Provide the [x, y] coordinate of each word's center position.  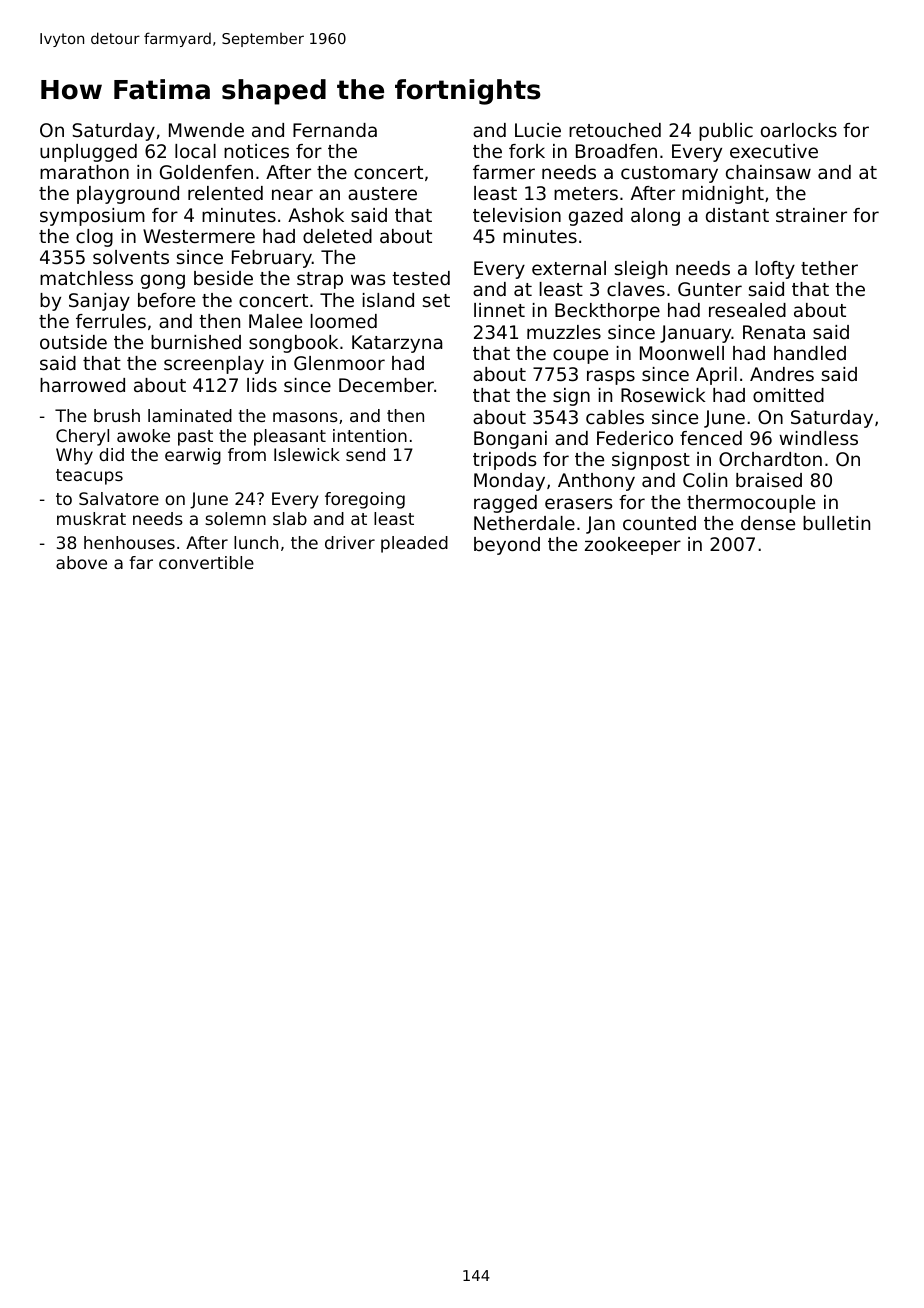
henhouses [129, 542]
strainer [811, 215]
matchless [86, 278]
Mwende [206, 130]
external [569, 268]
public [726, 132]
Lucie [538, 130]
